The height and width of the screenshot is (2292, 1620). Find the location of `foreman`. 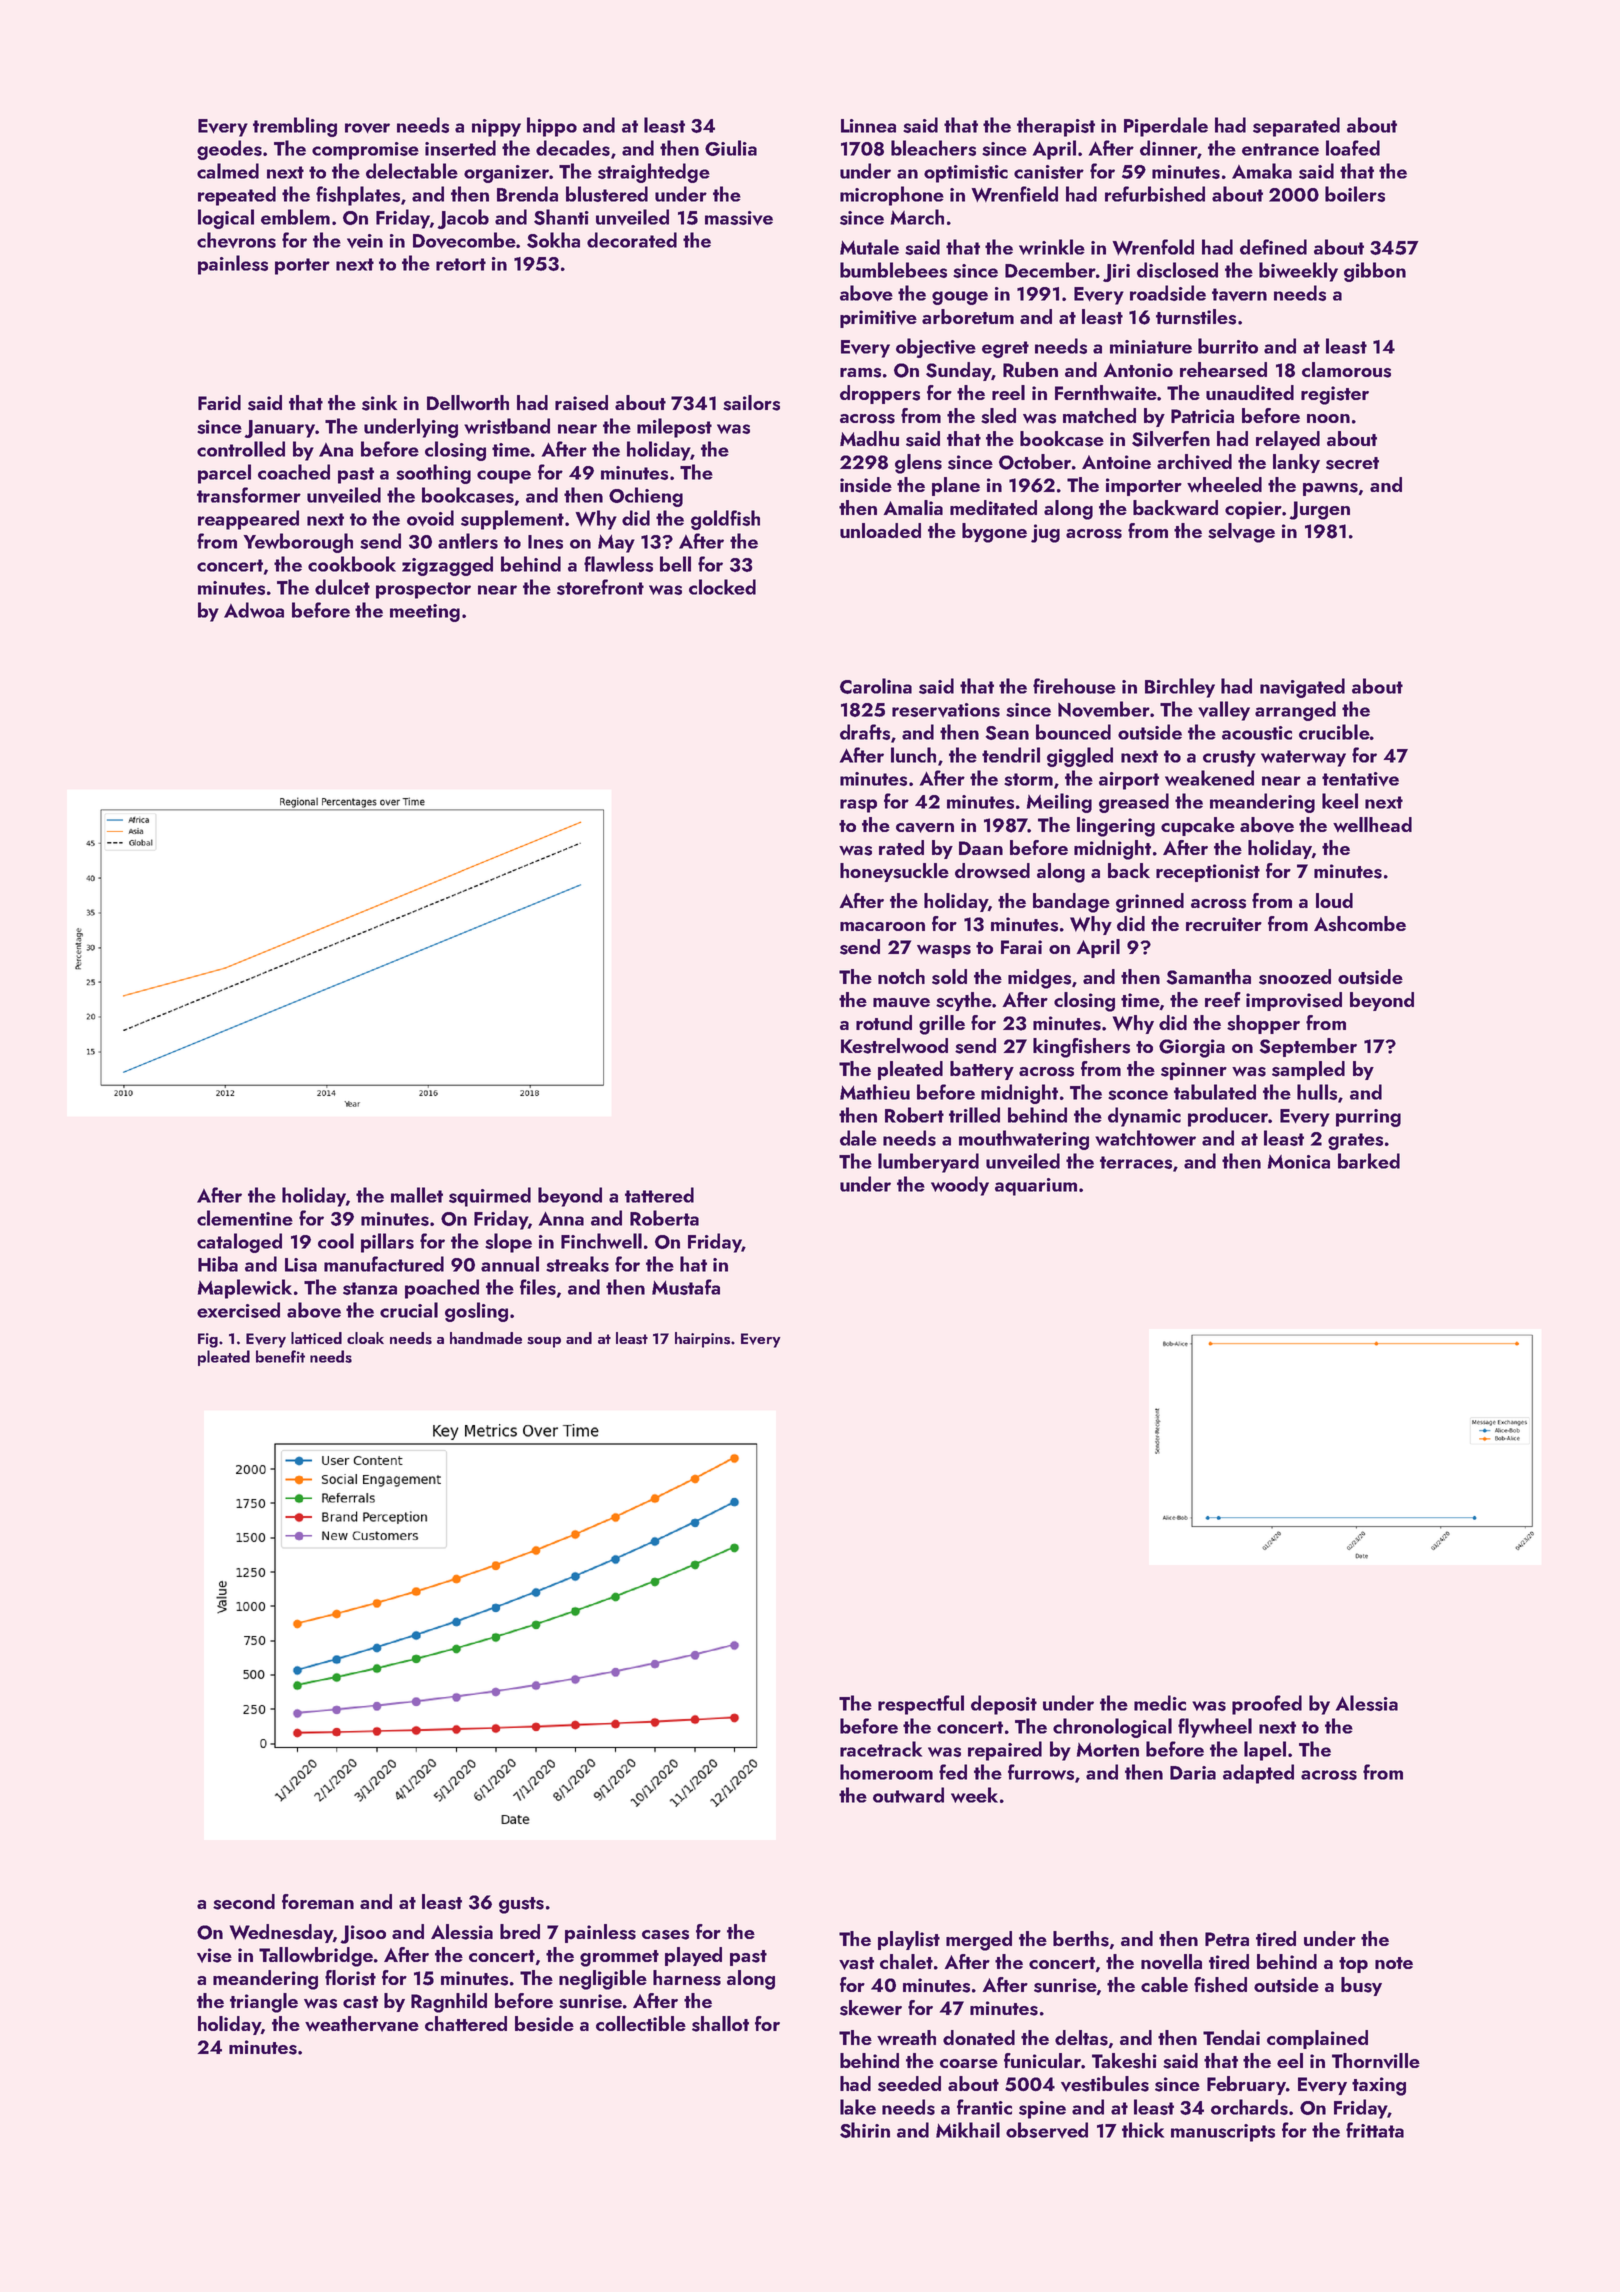

foreman is located at coordinates (318, 1901).
